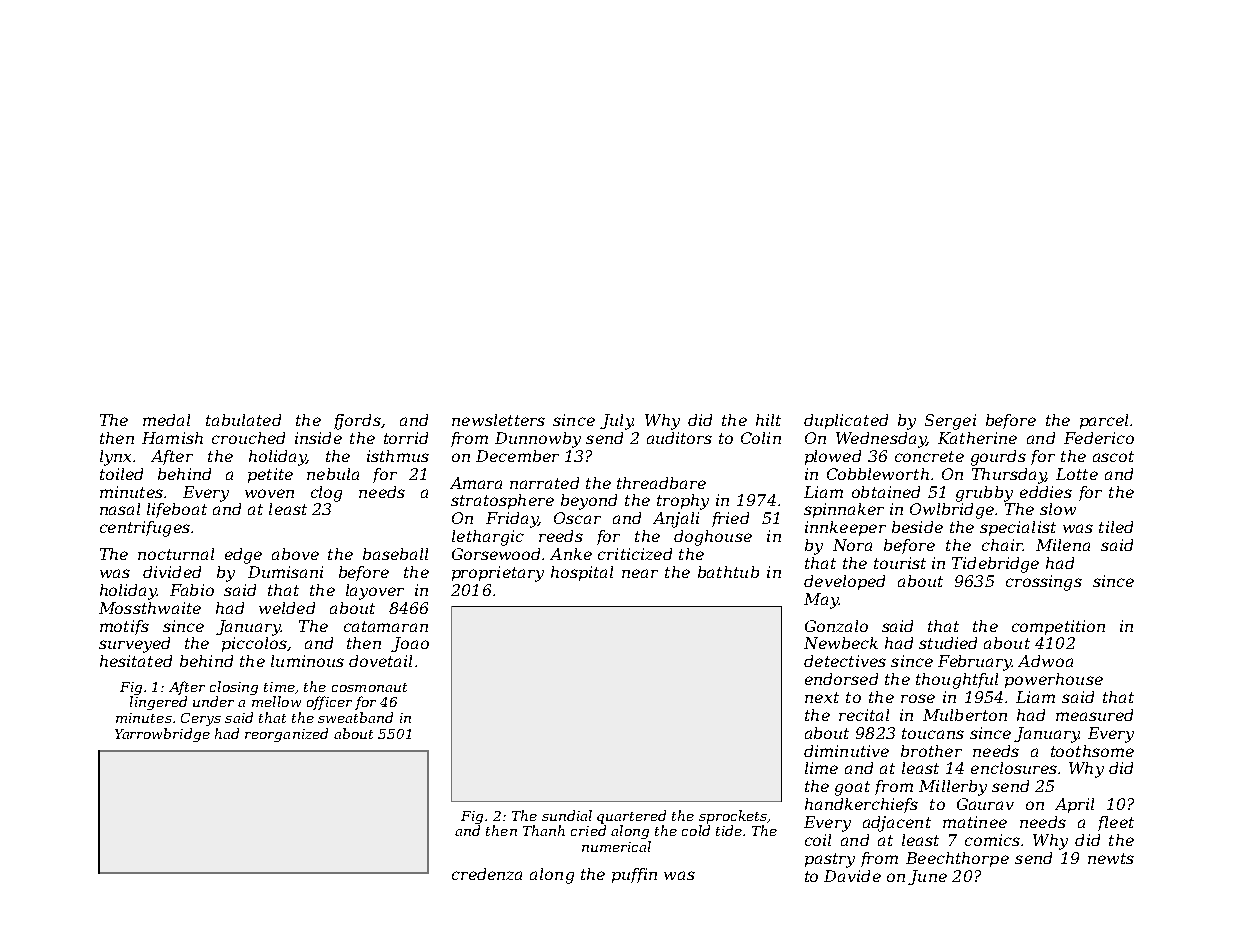 This screenshot has height=952, width=1233. Describe the element at coordinates (286, 735) in the screenshot. I see `reorganized` at that location.
